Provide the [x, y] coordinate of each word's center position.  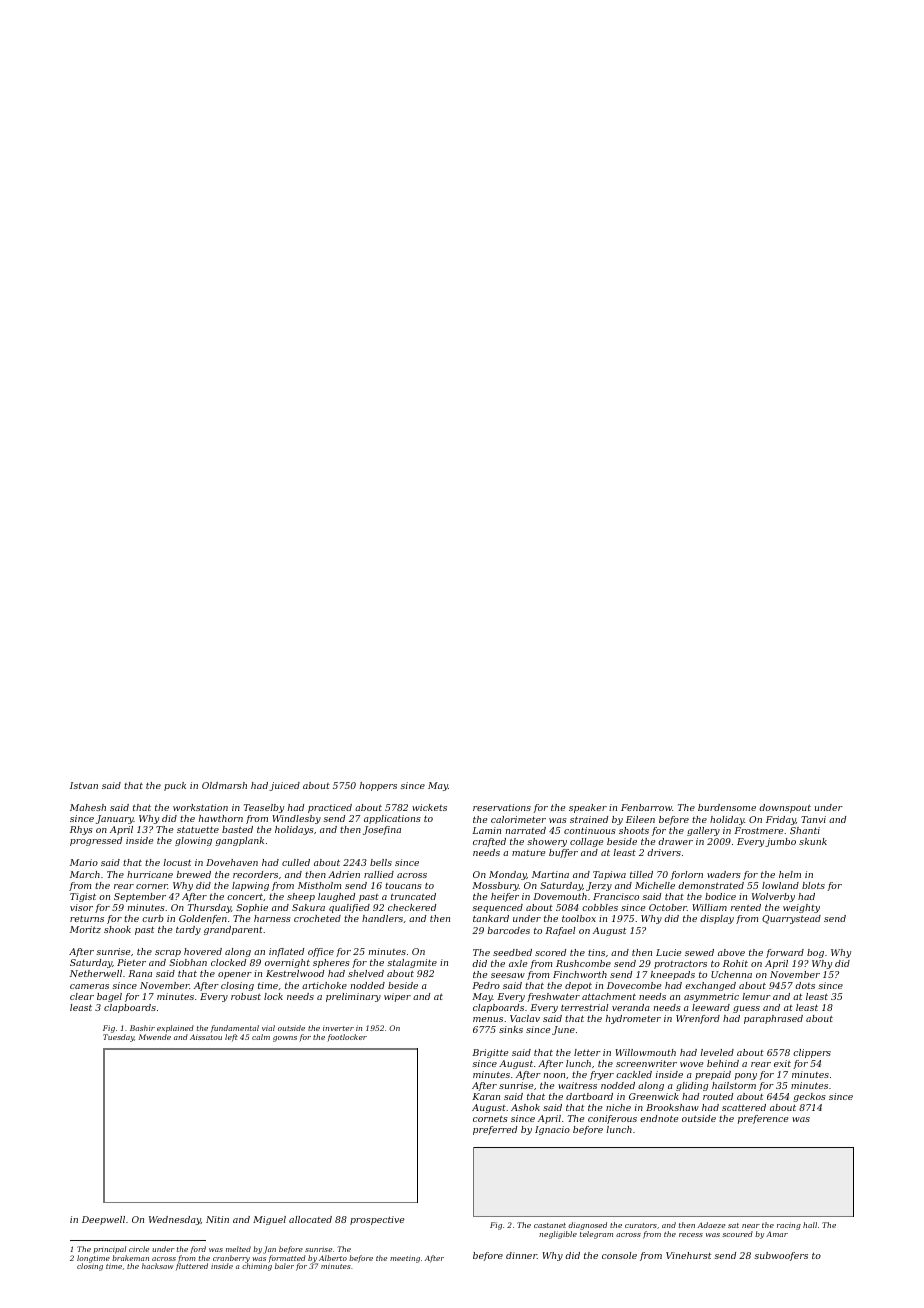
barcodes [509, 930]
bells [381, 862]
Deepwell [103, 1220]
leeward [711, 1007]
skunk [813, 841]
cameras [89, 986]
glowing [193, 841]
